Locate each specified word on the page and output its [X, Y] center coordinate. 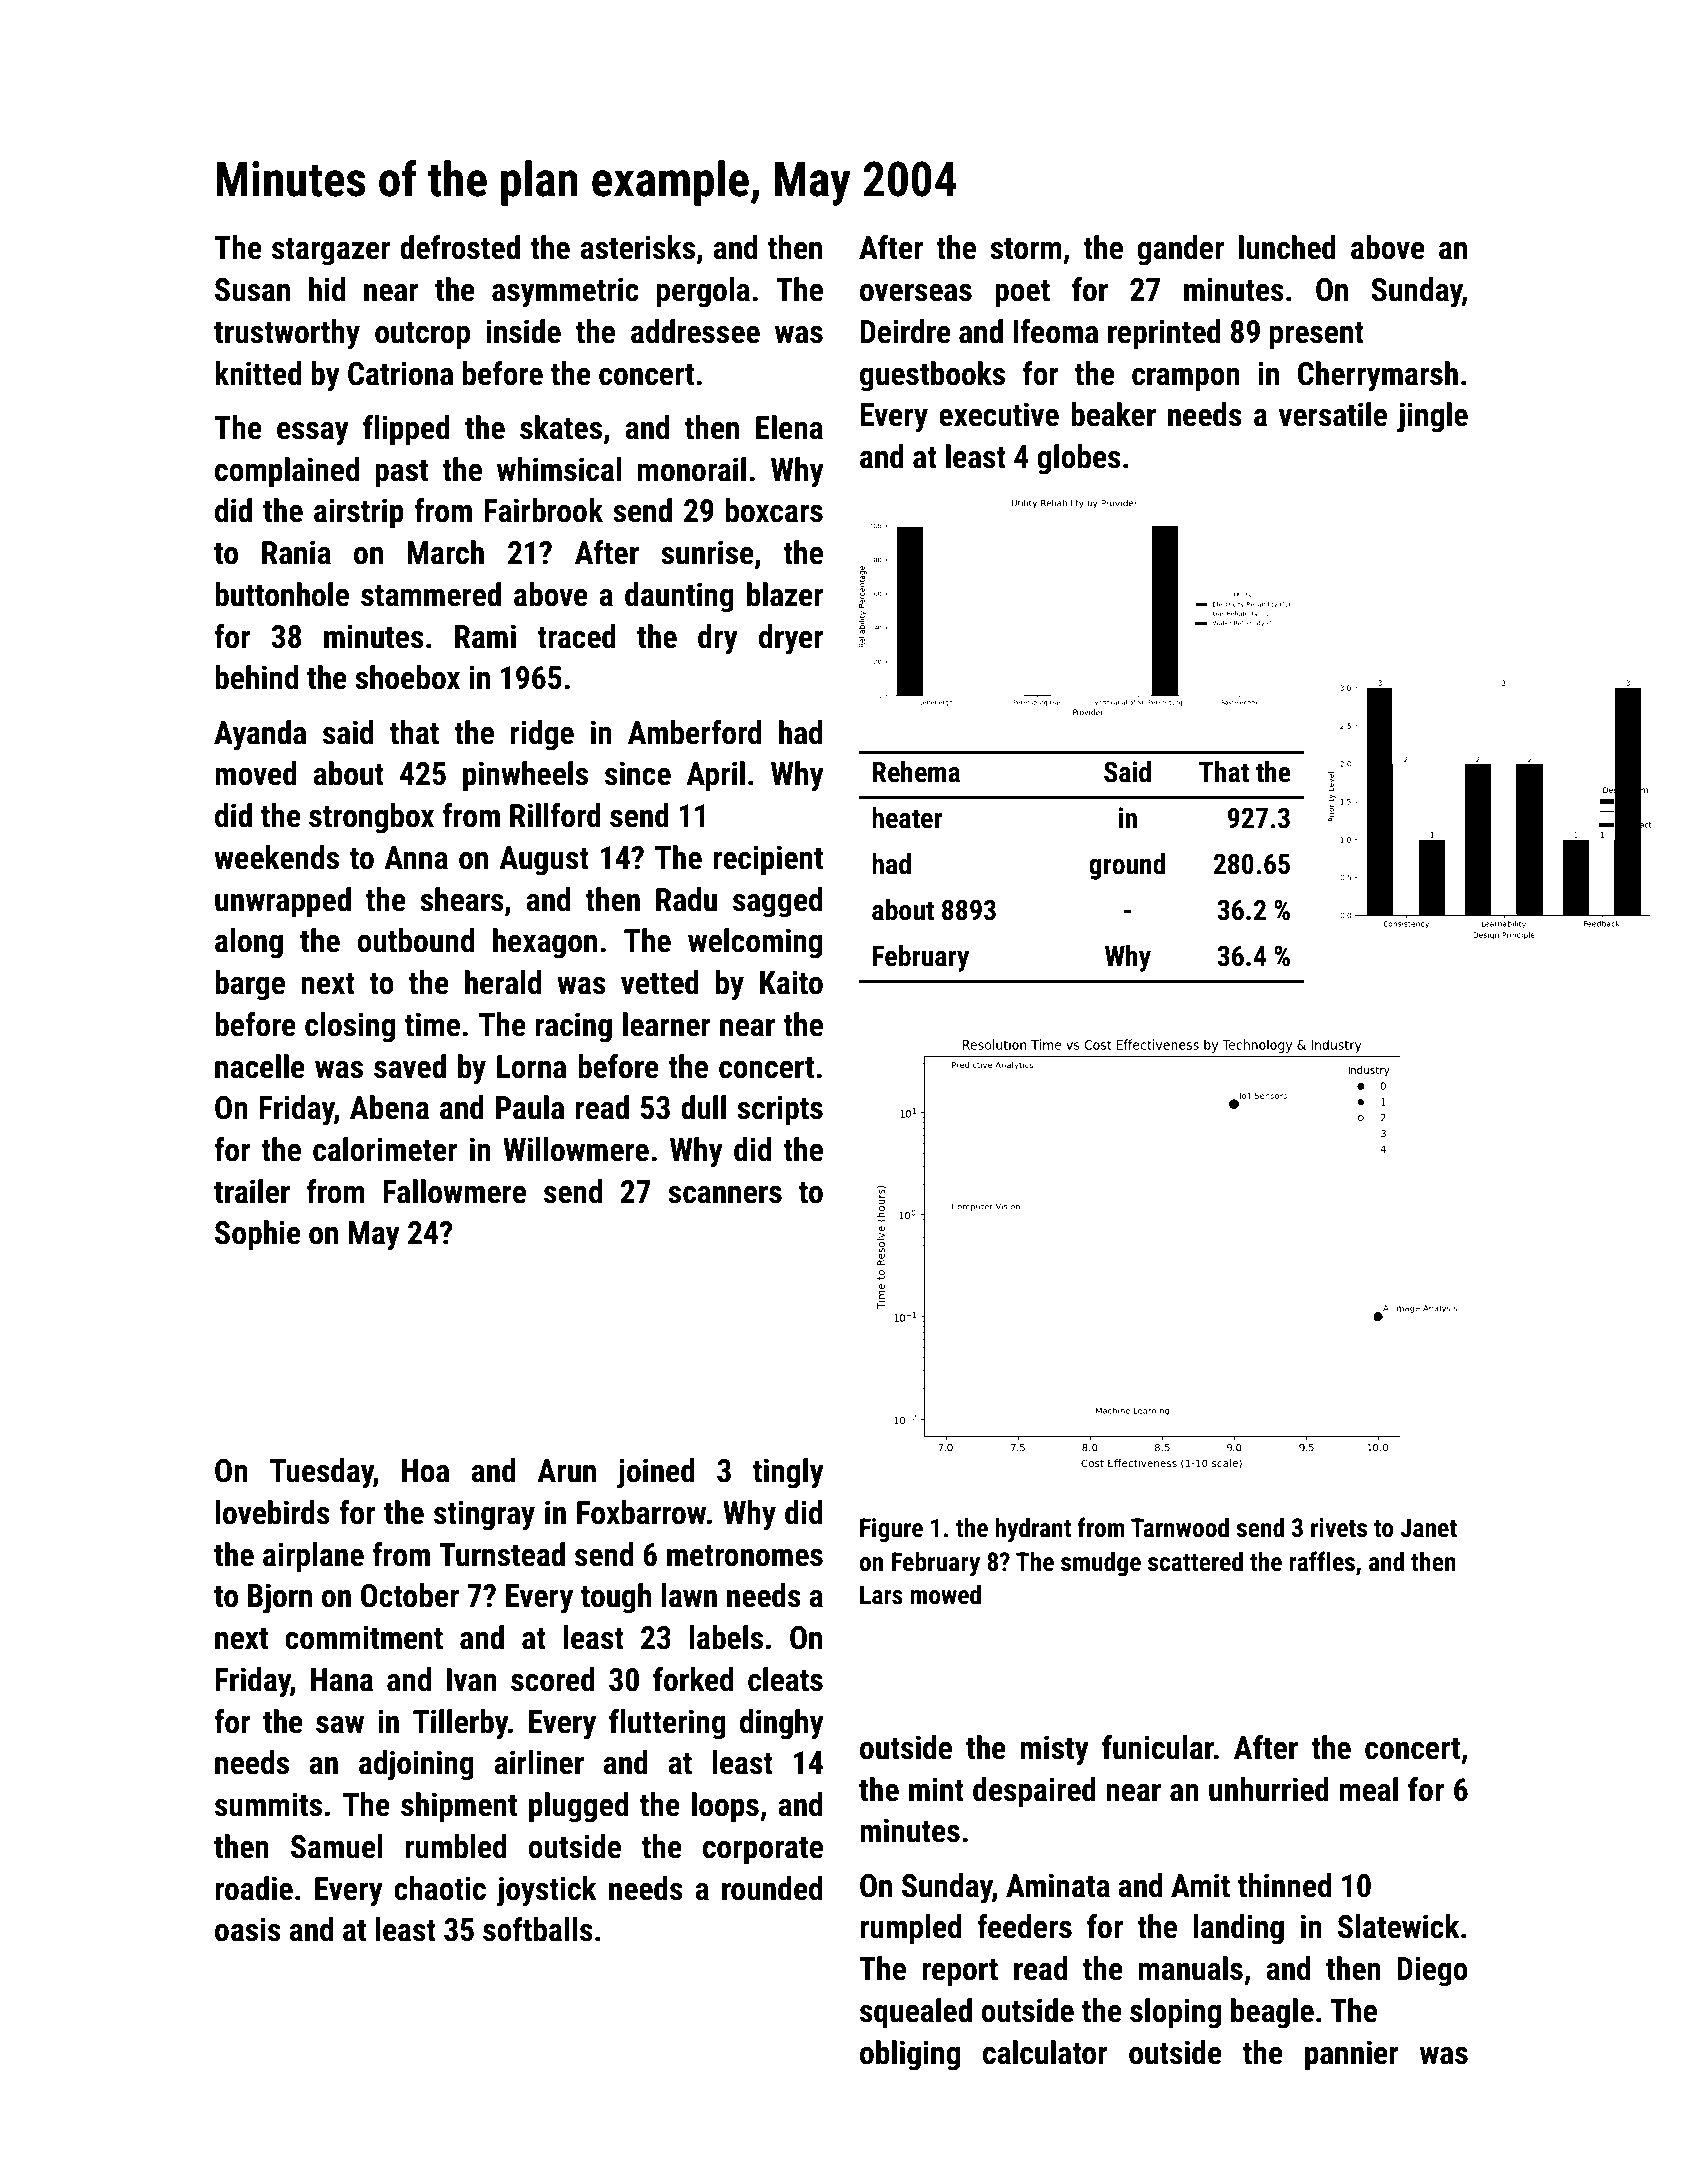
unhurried [1269, 1789]
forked [693, 1679]
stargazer [331, 252]
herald [503, 982]
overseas [916, 293]
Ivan [472, 1680]
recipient [768, 860]
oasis [248, 1929]
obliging [910, 2055]
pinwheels [525, 776]
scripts [780, 1110]
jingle [1432, 417]
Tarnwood [1180, 1527]
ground [1127, 866]
